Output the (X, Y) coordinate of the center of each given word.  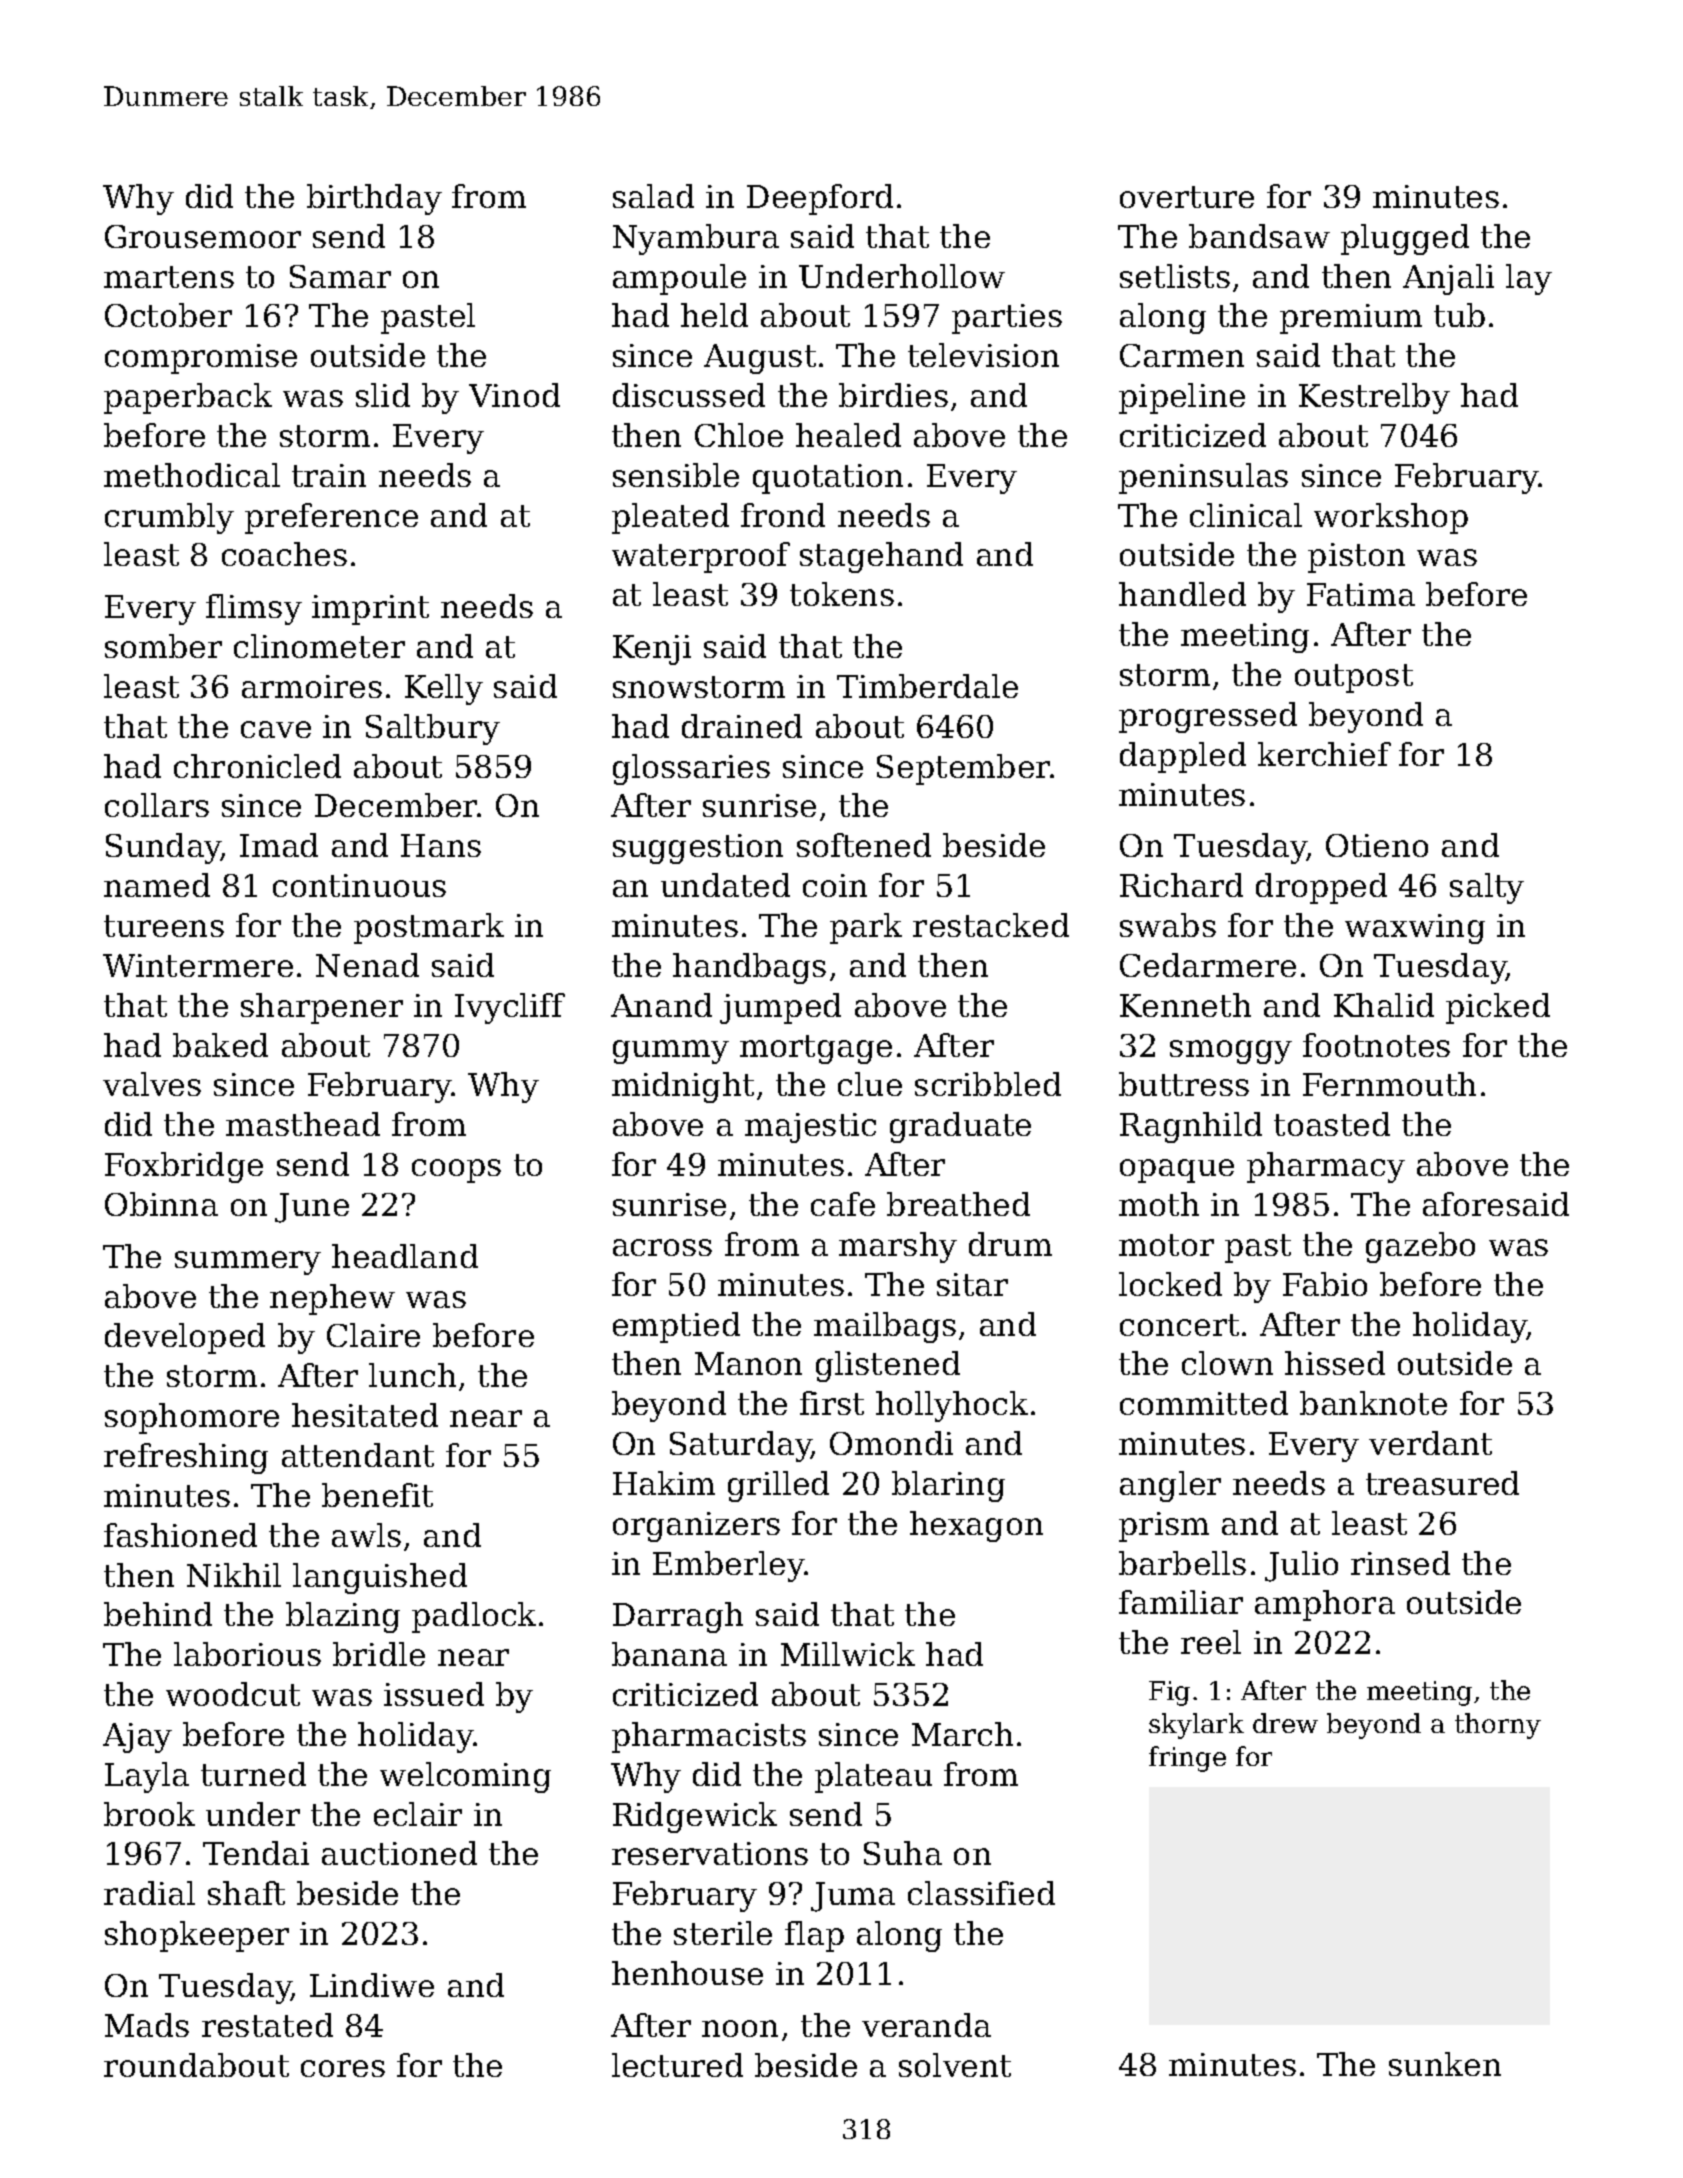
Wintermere (198, 965)
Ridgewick (695, 1817)
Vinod (514, 395)
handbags (749, 968)
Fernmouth (1389, 1084)
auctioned (399, 1853)
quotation (828, 479)
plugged (1405, 239)
